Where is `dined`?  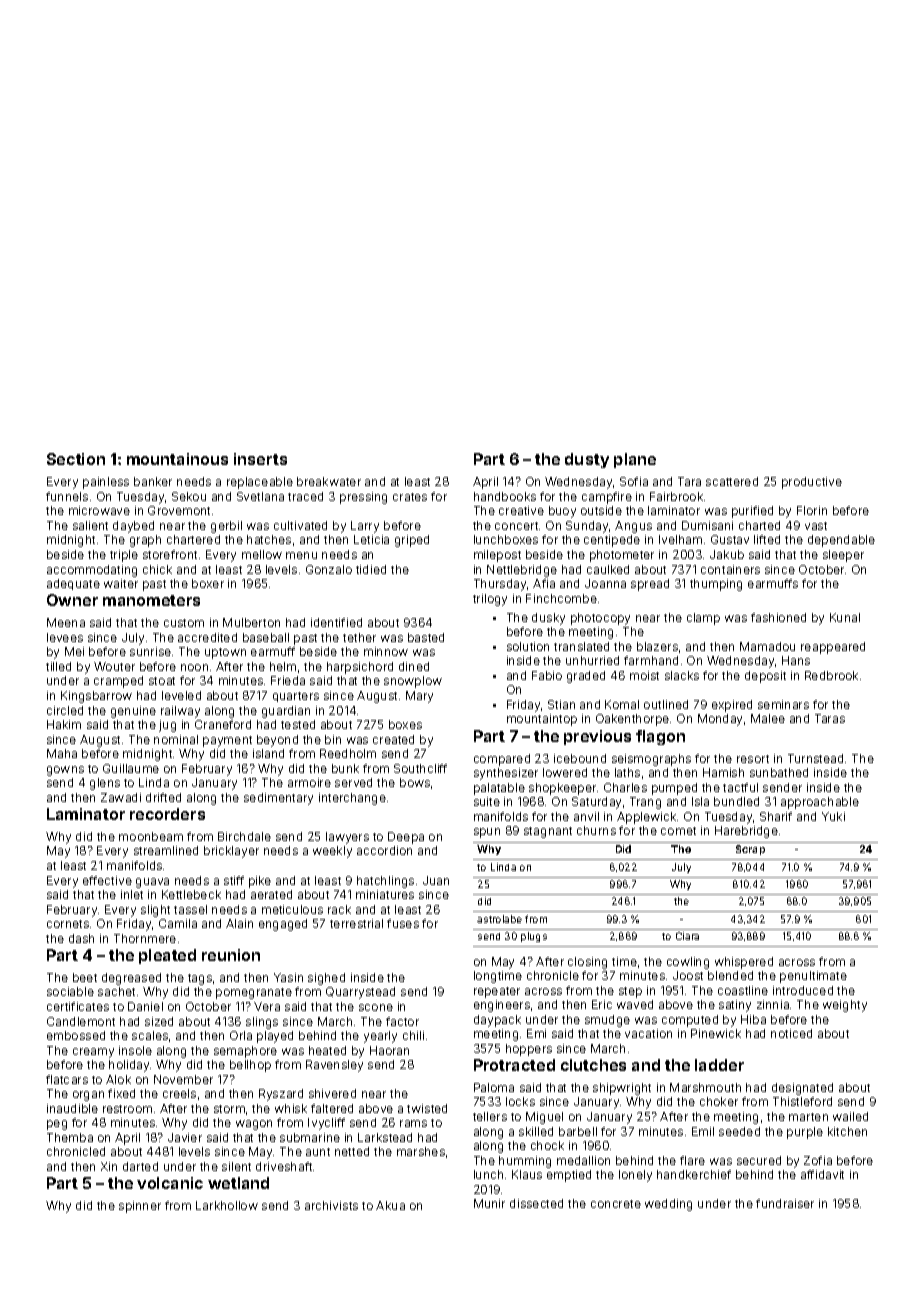
dined is located at coordinates (414, 666).
